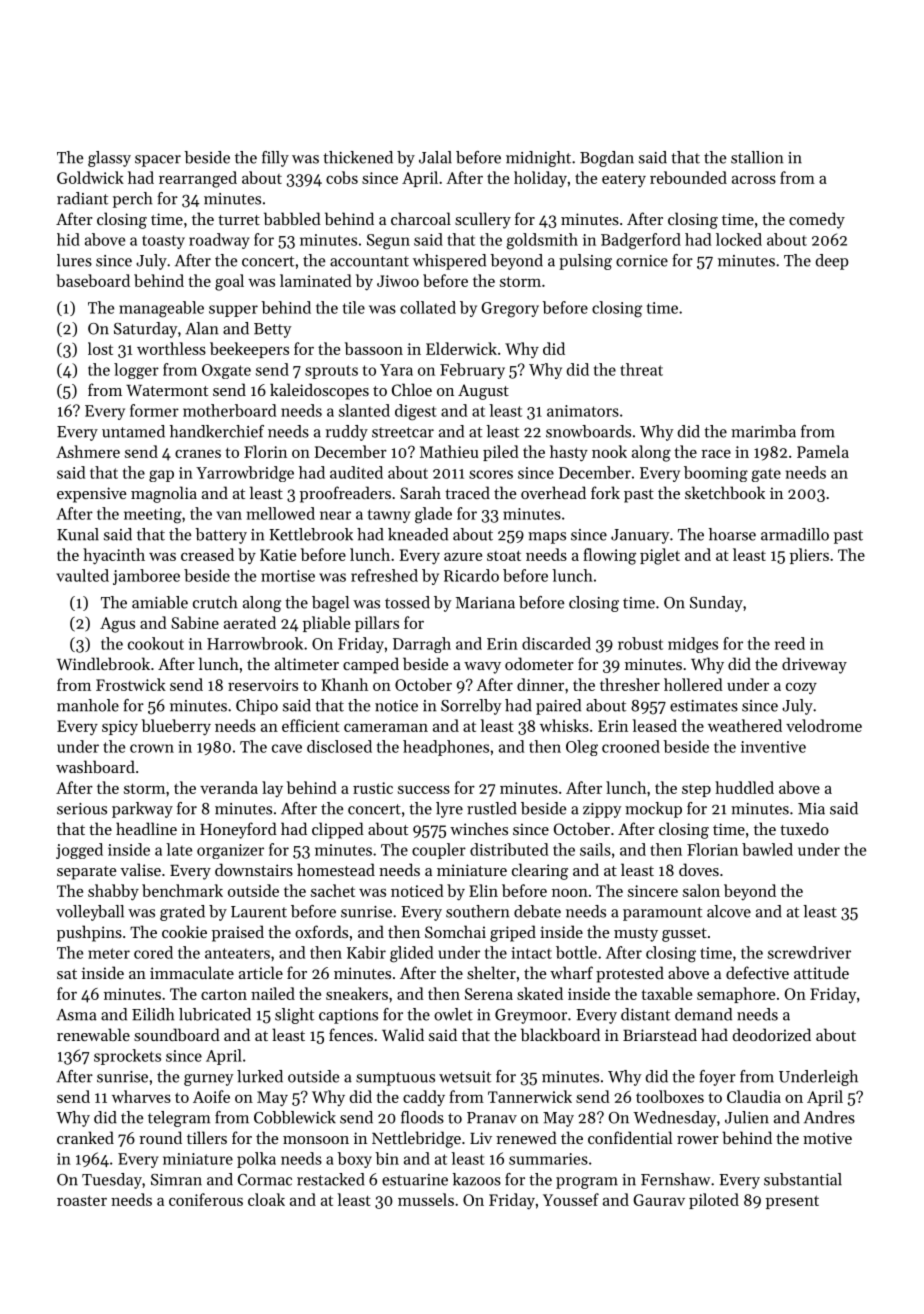  I want to click on zippy, so click(602, 810).
